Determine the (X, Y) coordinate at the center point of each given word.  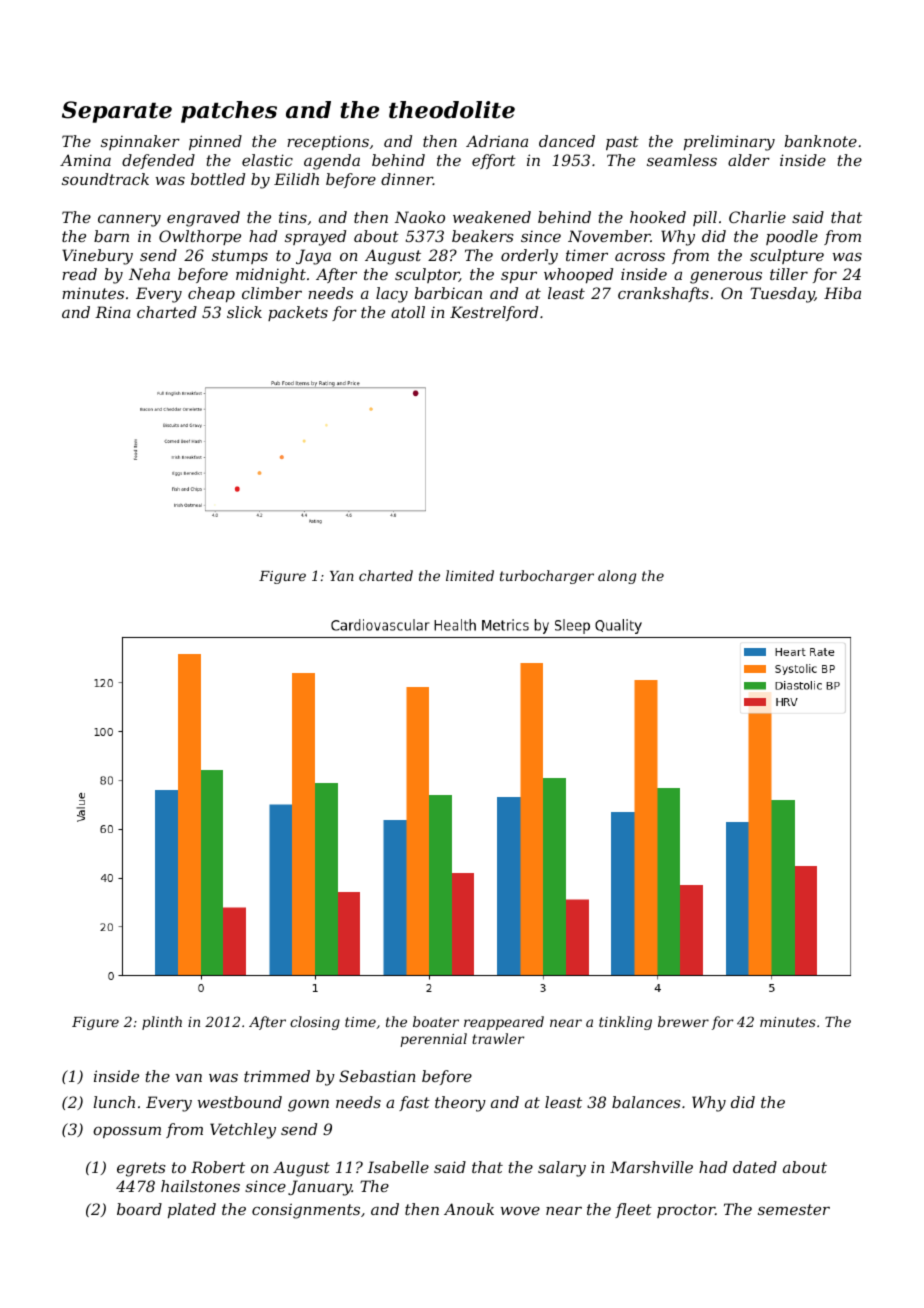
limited (470, 575)
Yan (342, 576)
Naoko (420, 217)
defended (158, 161)
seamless (682, 160)
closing (315, 1023)
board (139, 1209)
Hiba (842, 293)
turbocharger (547, 577)
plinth (162, 1023)
